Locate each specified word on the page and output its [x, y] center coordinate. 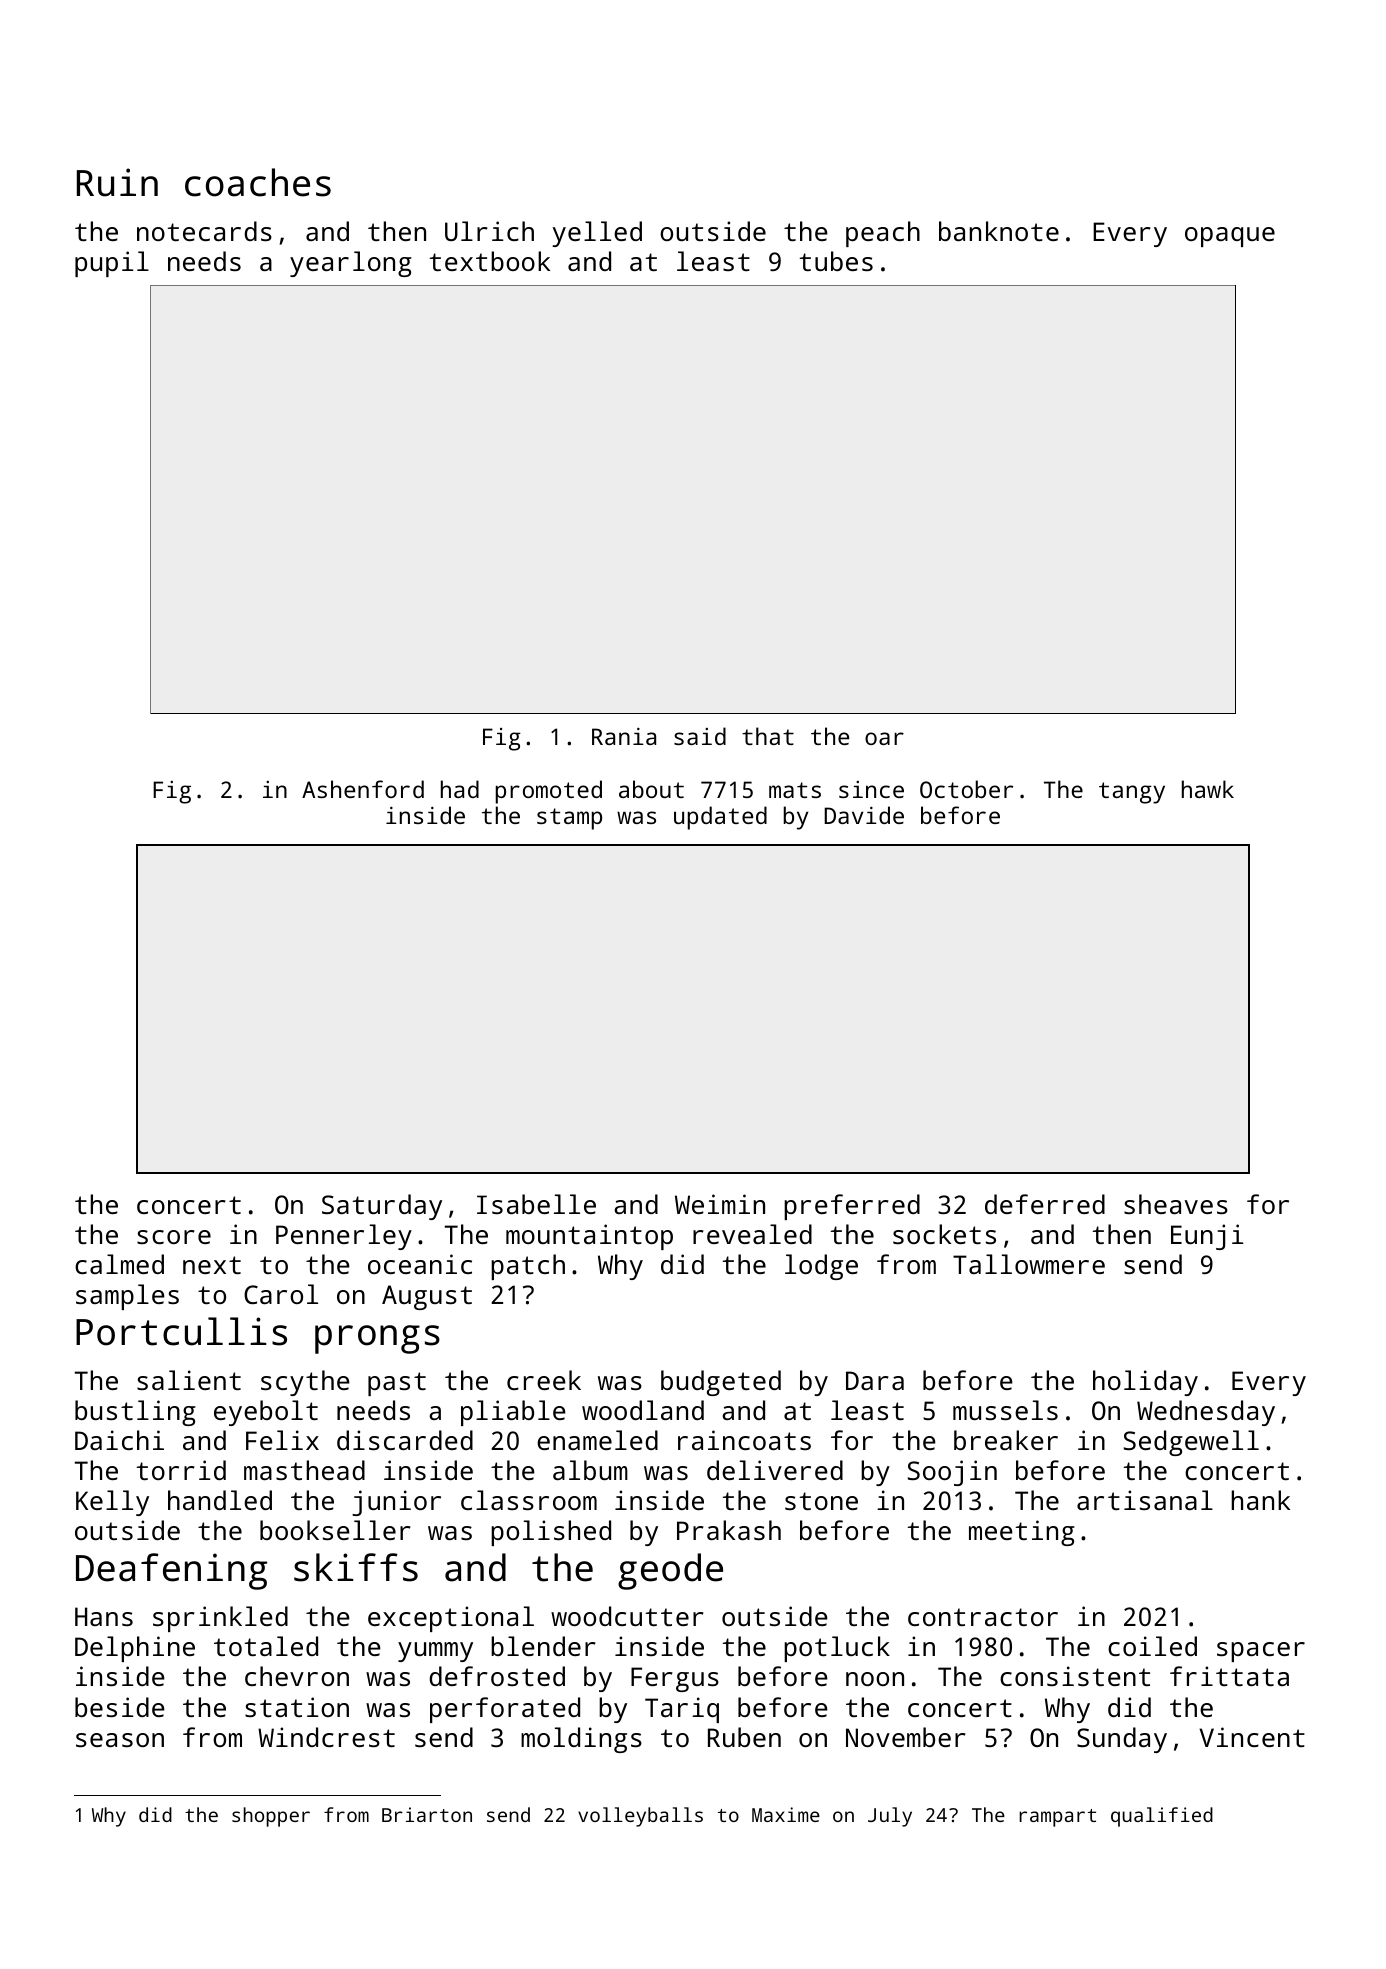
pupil [112, 264]
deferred [1045, 1204]
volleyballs [640, 1817]
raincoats [744, 1440]
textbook [490, 261]
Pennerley [344, 1237]
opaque [1230, 237]
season [120, 1740]
